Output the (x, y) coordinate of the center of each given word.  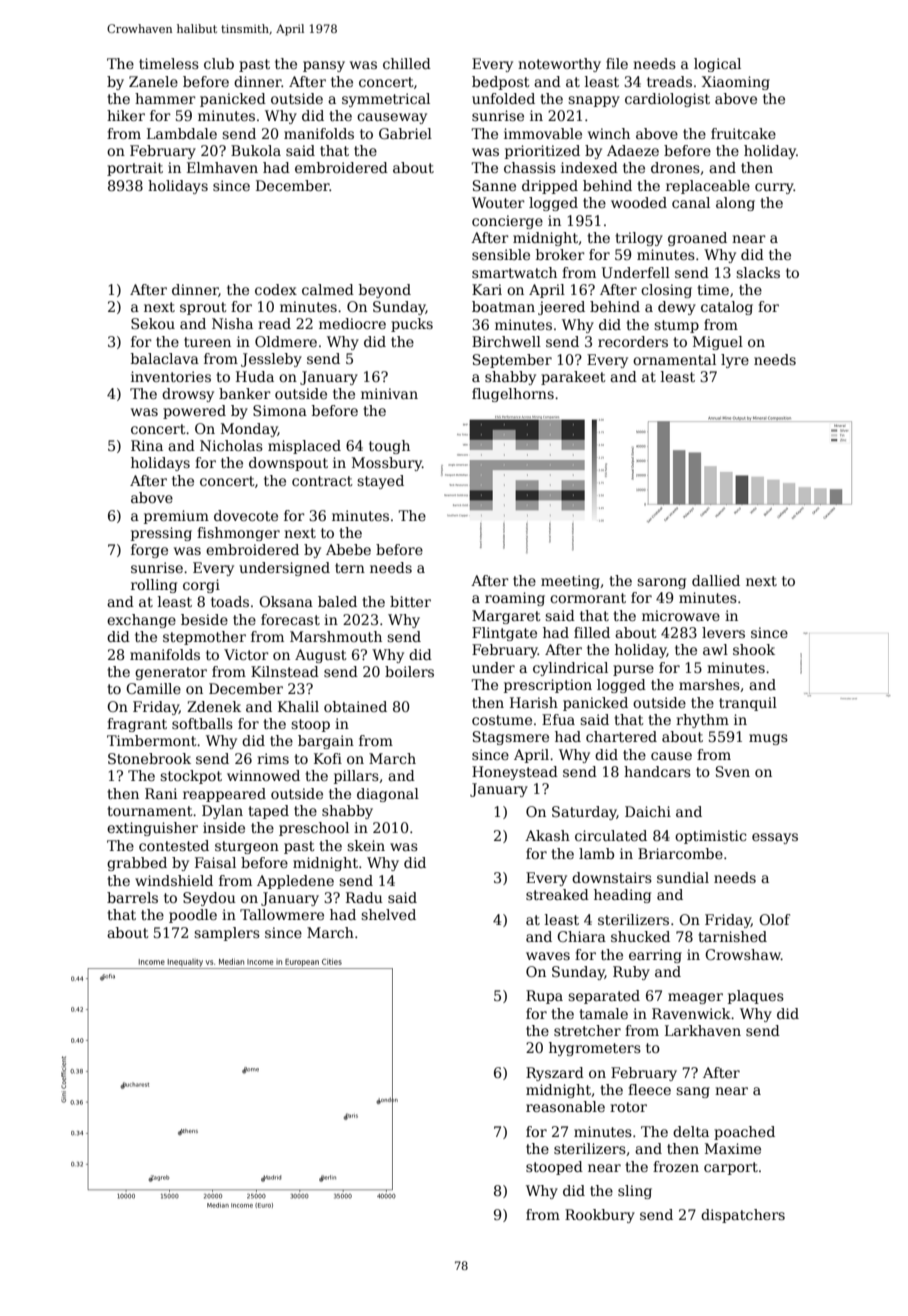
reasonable (565, 1106)
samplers (227, 934)
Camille (153, 688)
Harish (534, 702)
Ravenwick (691, 1013)
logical (717, 65)
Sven (733, 771)
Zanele (153, 81)
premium (176, 517)
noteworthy (559, 65)
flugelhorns (513, 395)
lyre (735, 361)
